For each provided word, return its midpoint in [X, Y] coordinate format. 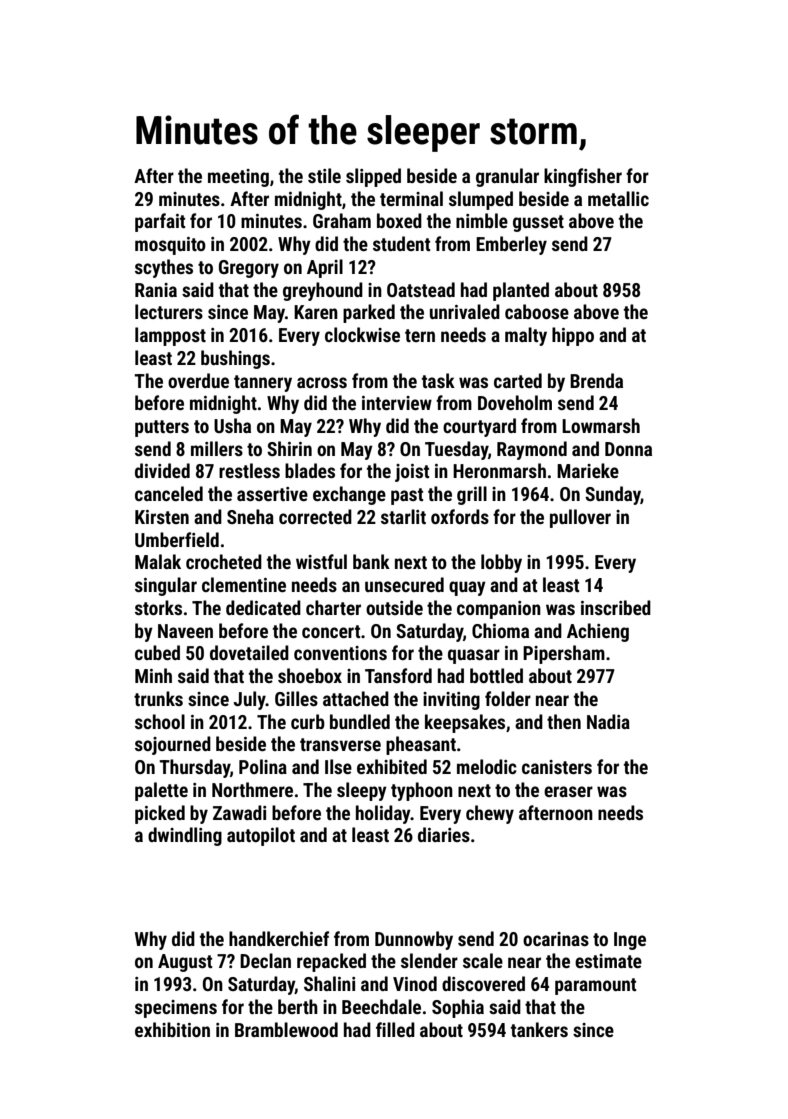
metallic [618, 198]
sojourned [173, 745]
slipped [373, 177]
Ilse [338, 766]
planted [521, 291]
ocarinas [556, 939]
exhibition [172, 1029]
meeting [238, 178]
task [438, 380]
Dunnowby [414, 940]
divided [162, 470]
